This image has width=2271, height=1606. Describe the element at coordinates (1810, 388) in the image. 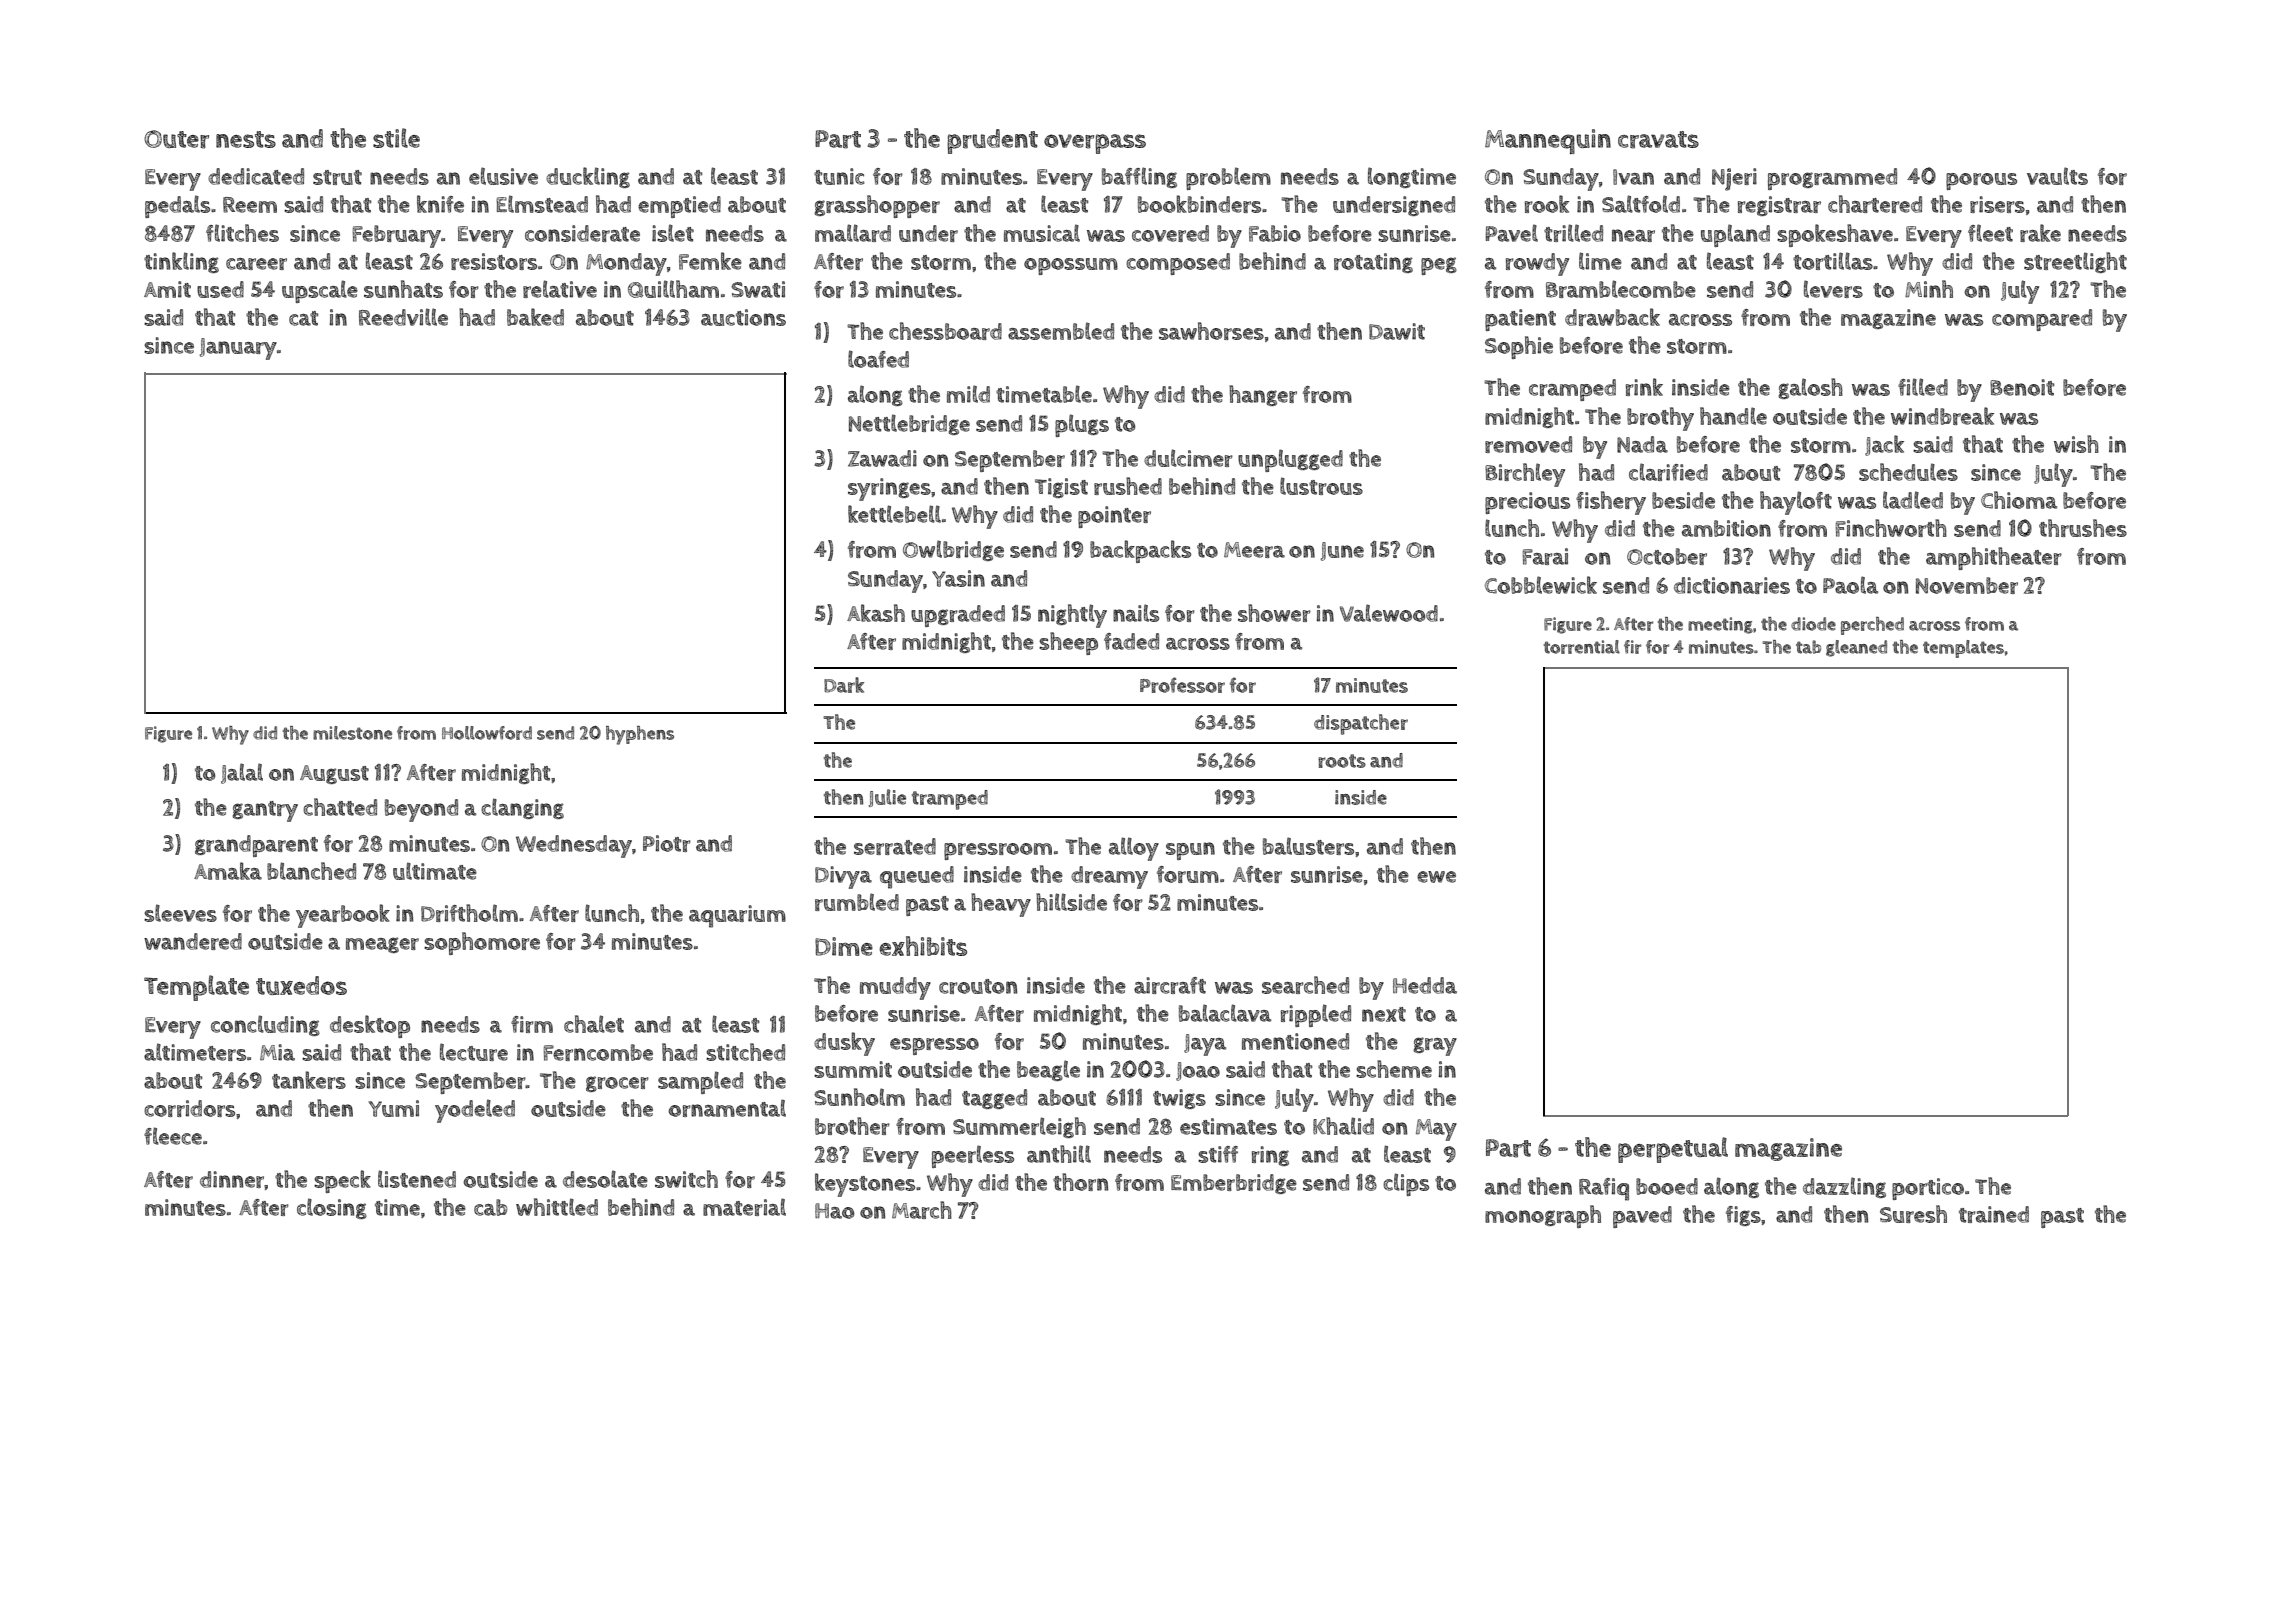

I see `galosh` at that location.
